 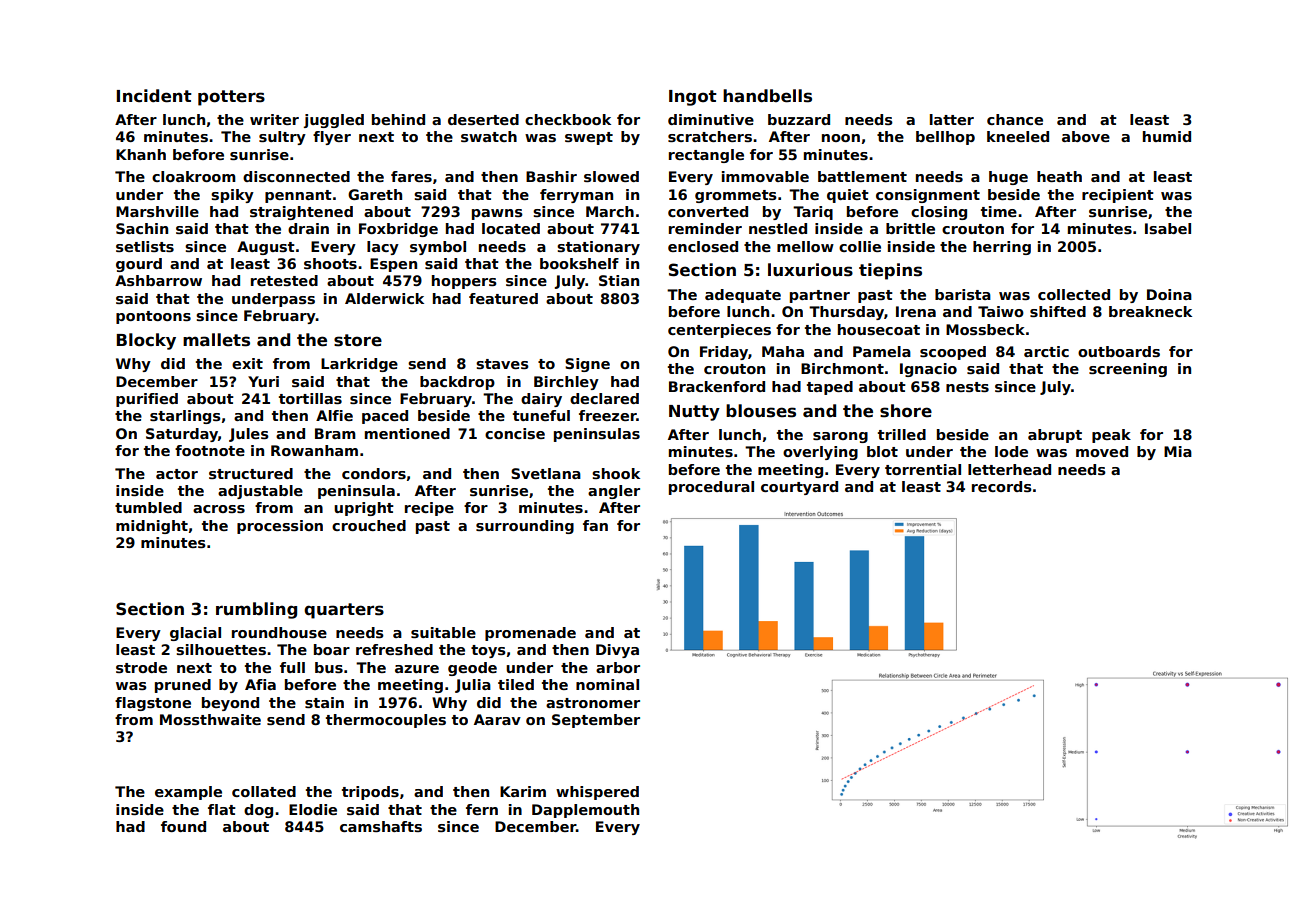 I want to click on records, so click(x=1002, y=486).
